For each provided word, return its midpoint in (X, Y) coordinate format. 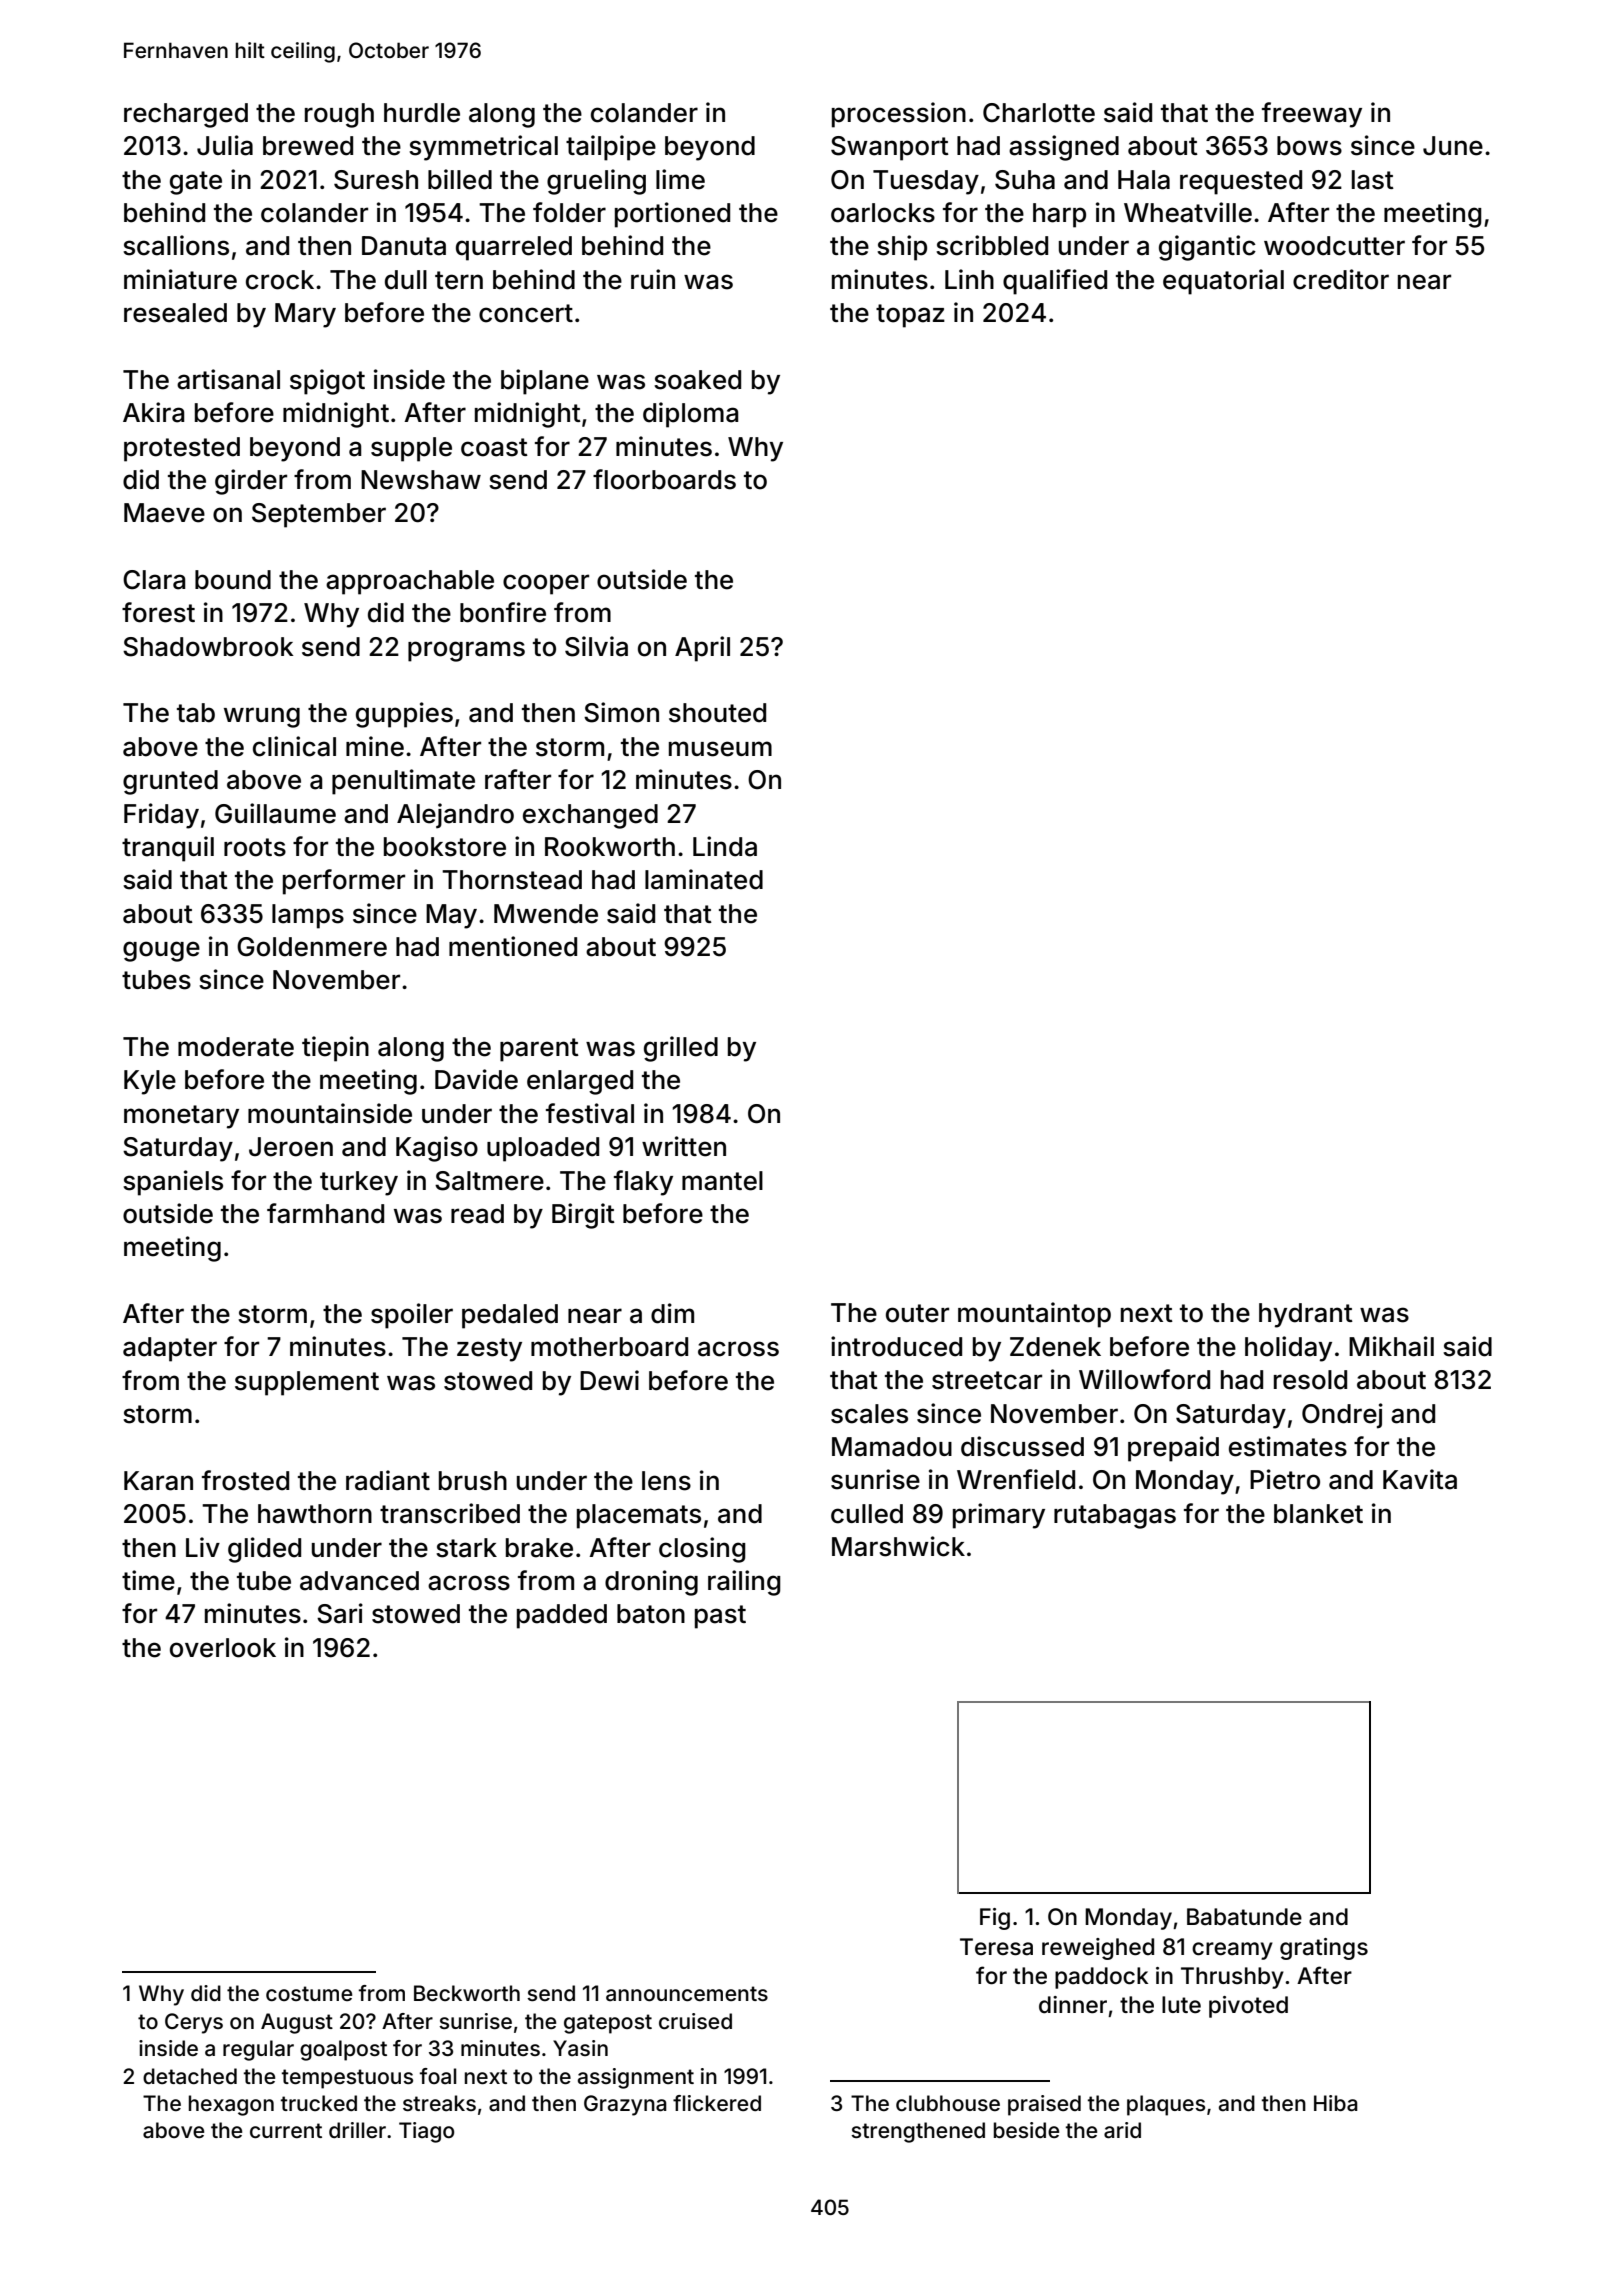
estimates (1288, 1446)
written (684, 1146)
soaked (697, 380)
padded (562, 1616)
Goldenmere (312, 947)
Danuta (404, 246)
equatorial (1223, 282)
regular (258, 2050)
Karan (158, 1481)
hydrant (1306, 1315)
